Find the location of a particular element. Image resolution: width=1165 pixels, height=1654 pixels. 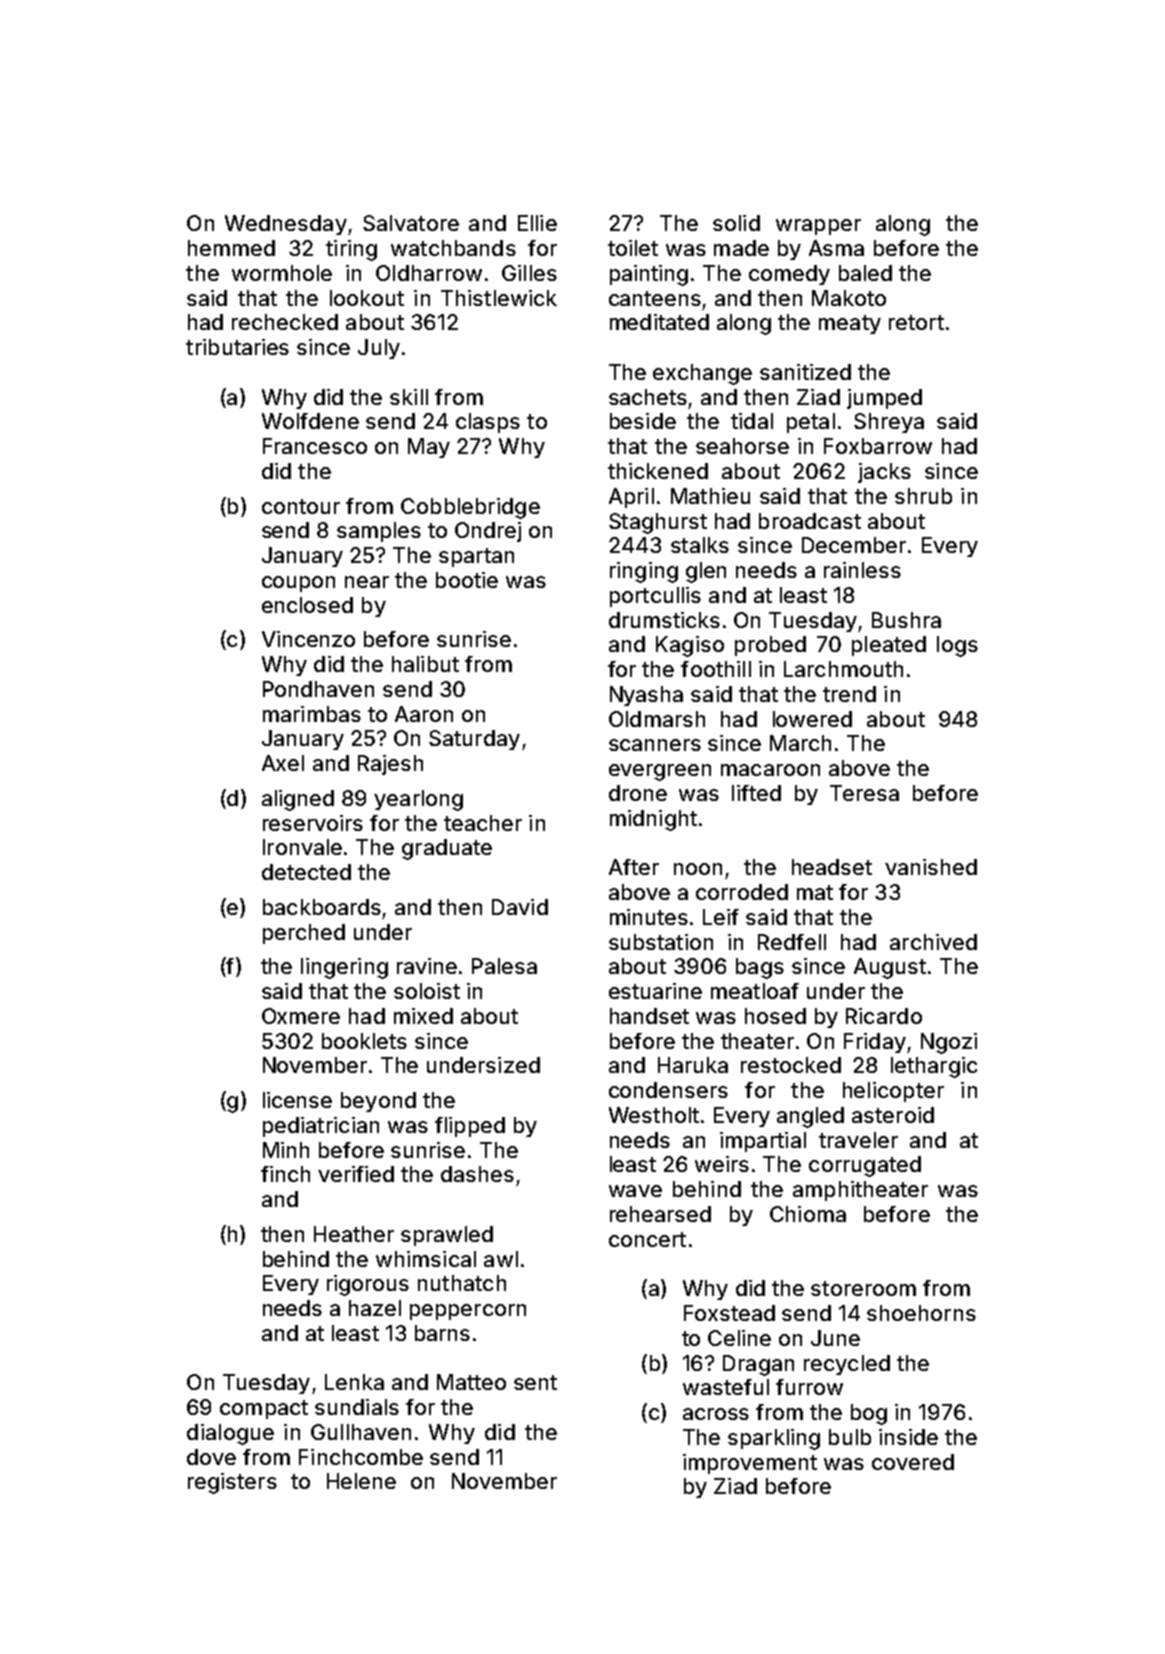

lookout is located at coordinates (367, 298).
